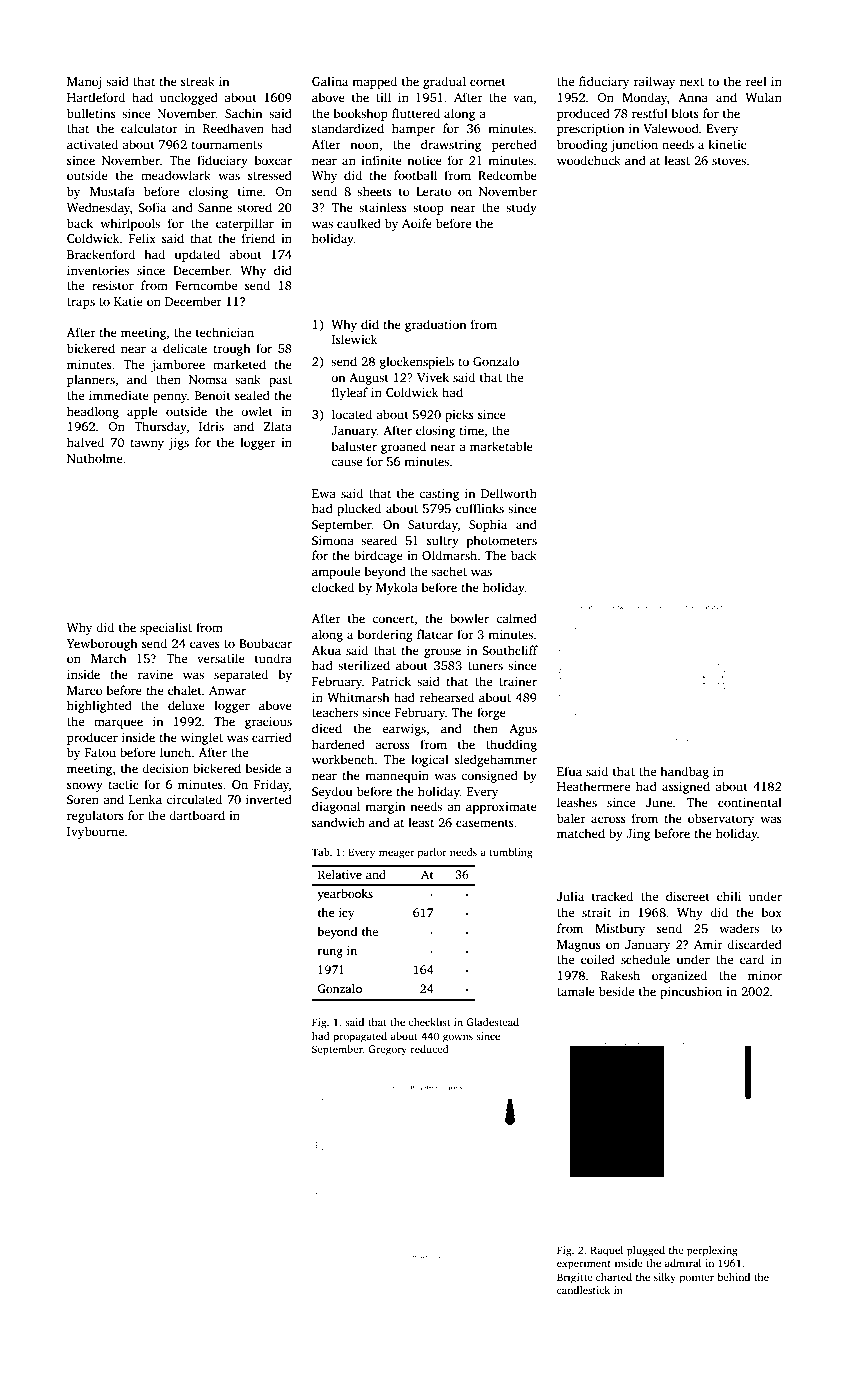 This screenshot has height=1400, width=849. I want to click on rung, so click(330, 953).
